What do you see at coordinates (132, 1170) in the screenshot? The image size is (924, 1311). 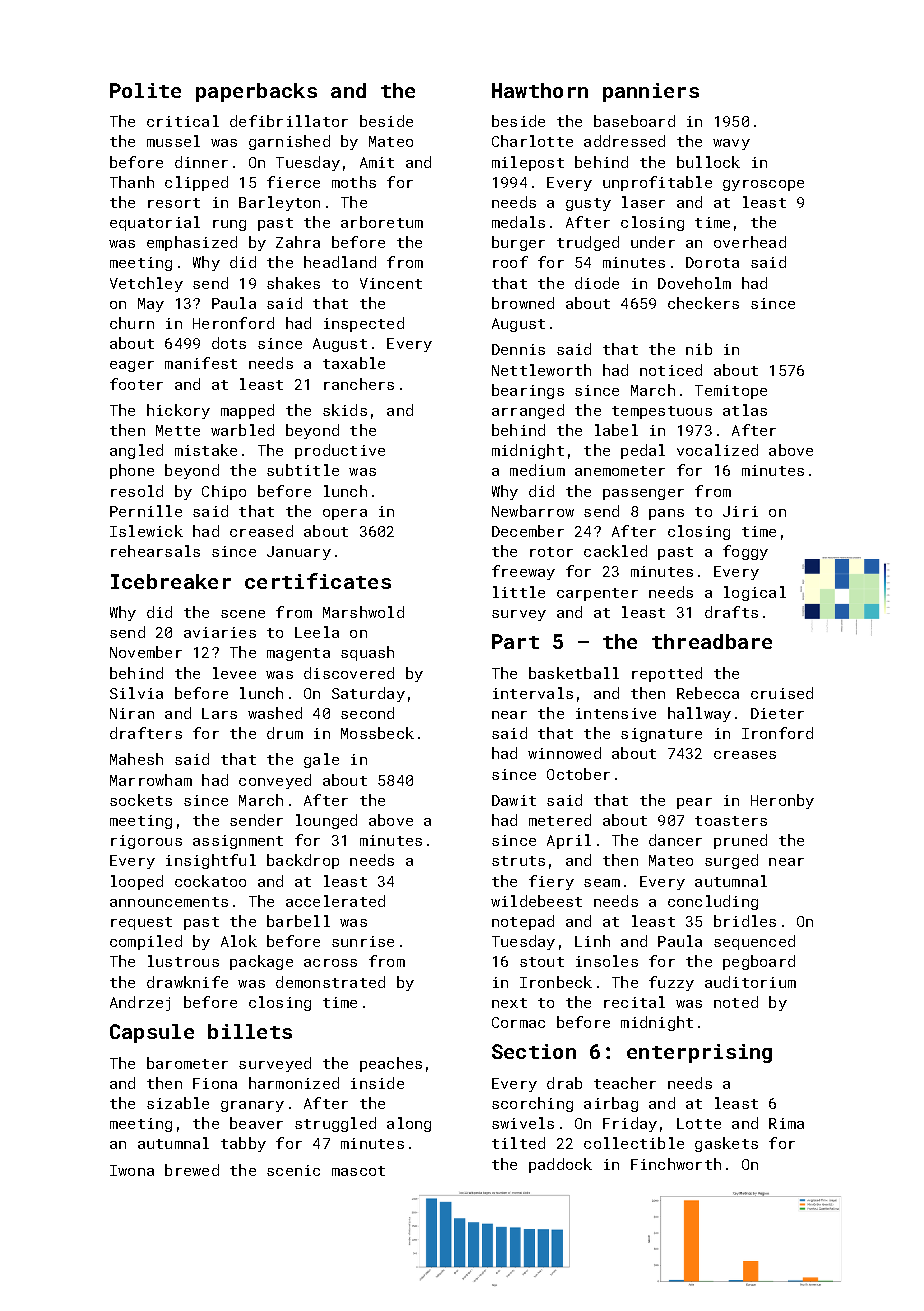 I see `Iwona` at bounding box center [132, 1170].
